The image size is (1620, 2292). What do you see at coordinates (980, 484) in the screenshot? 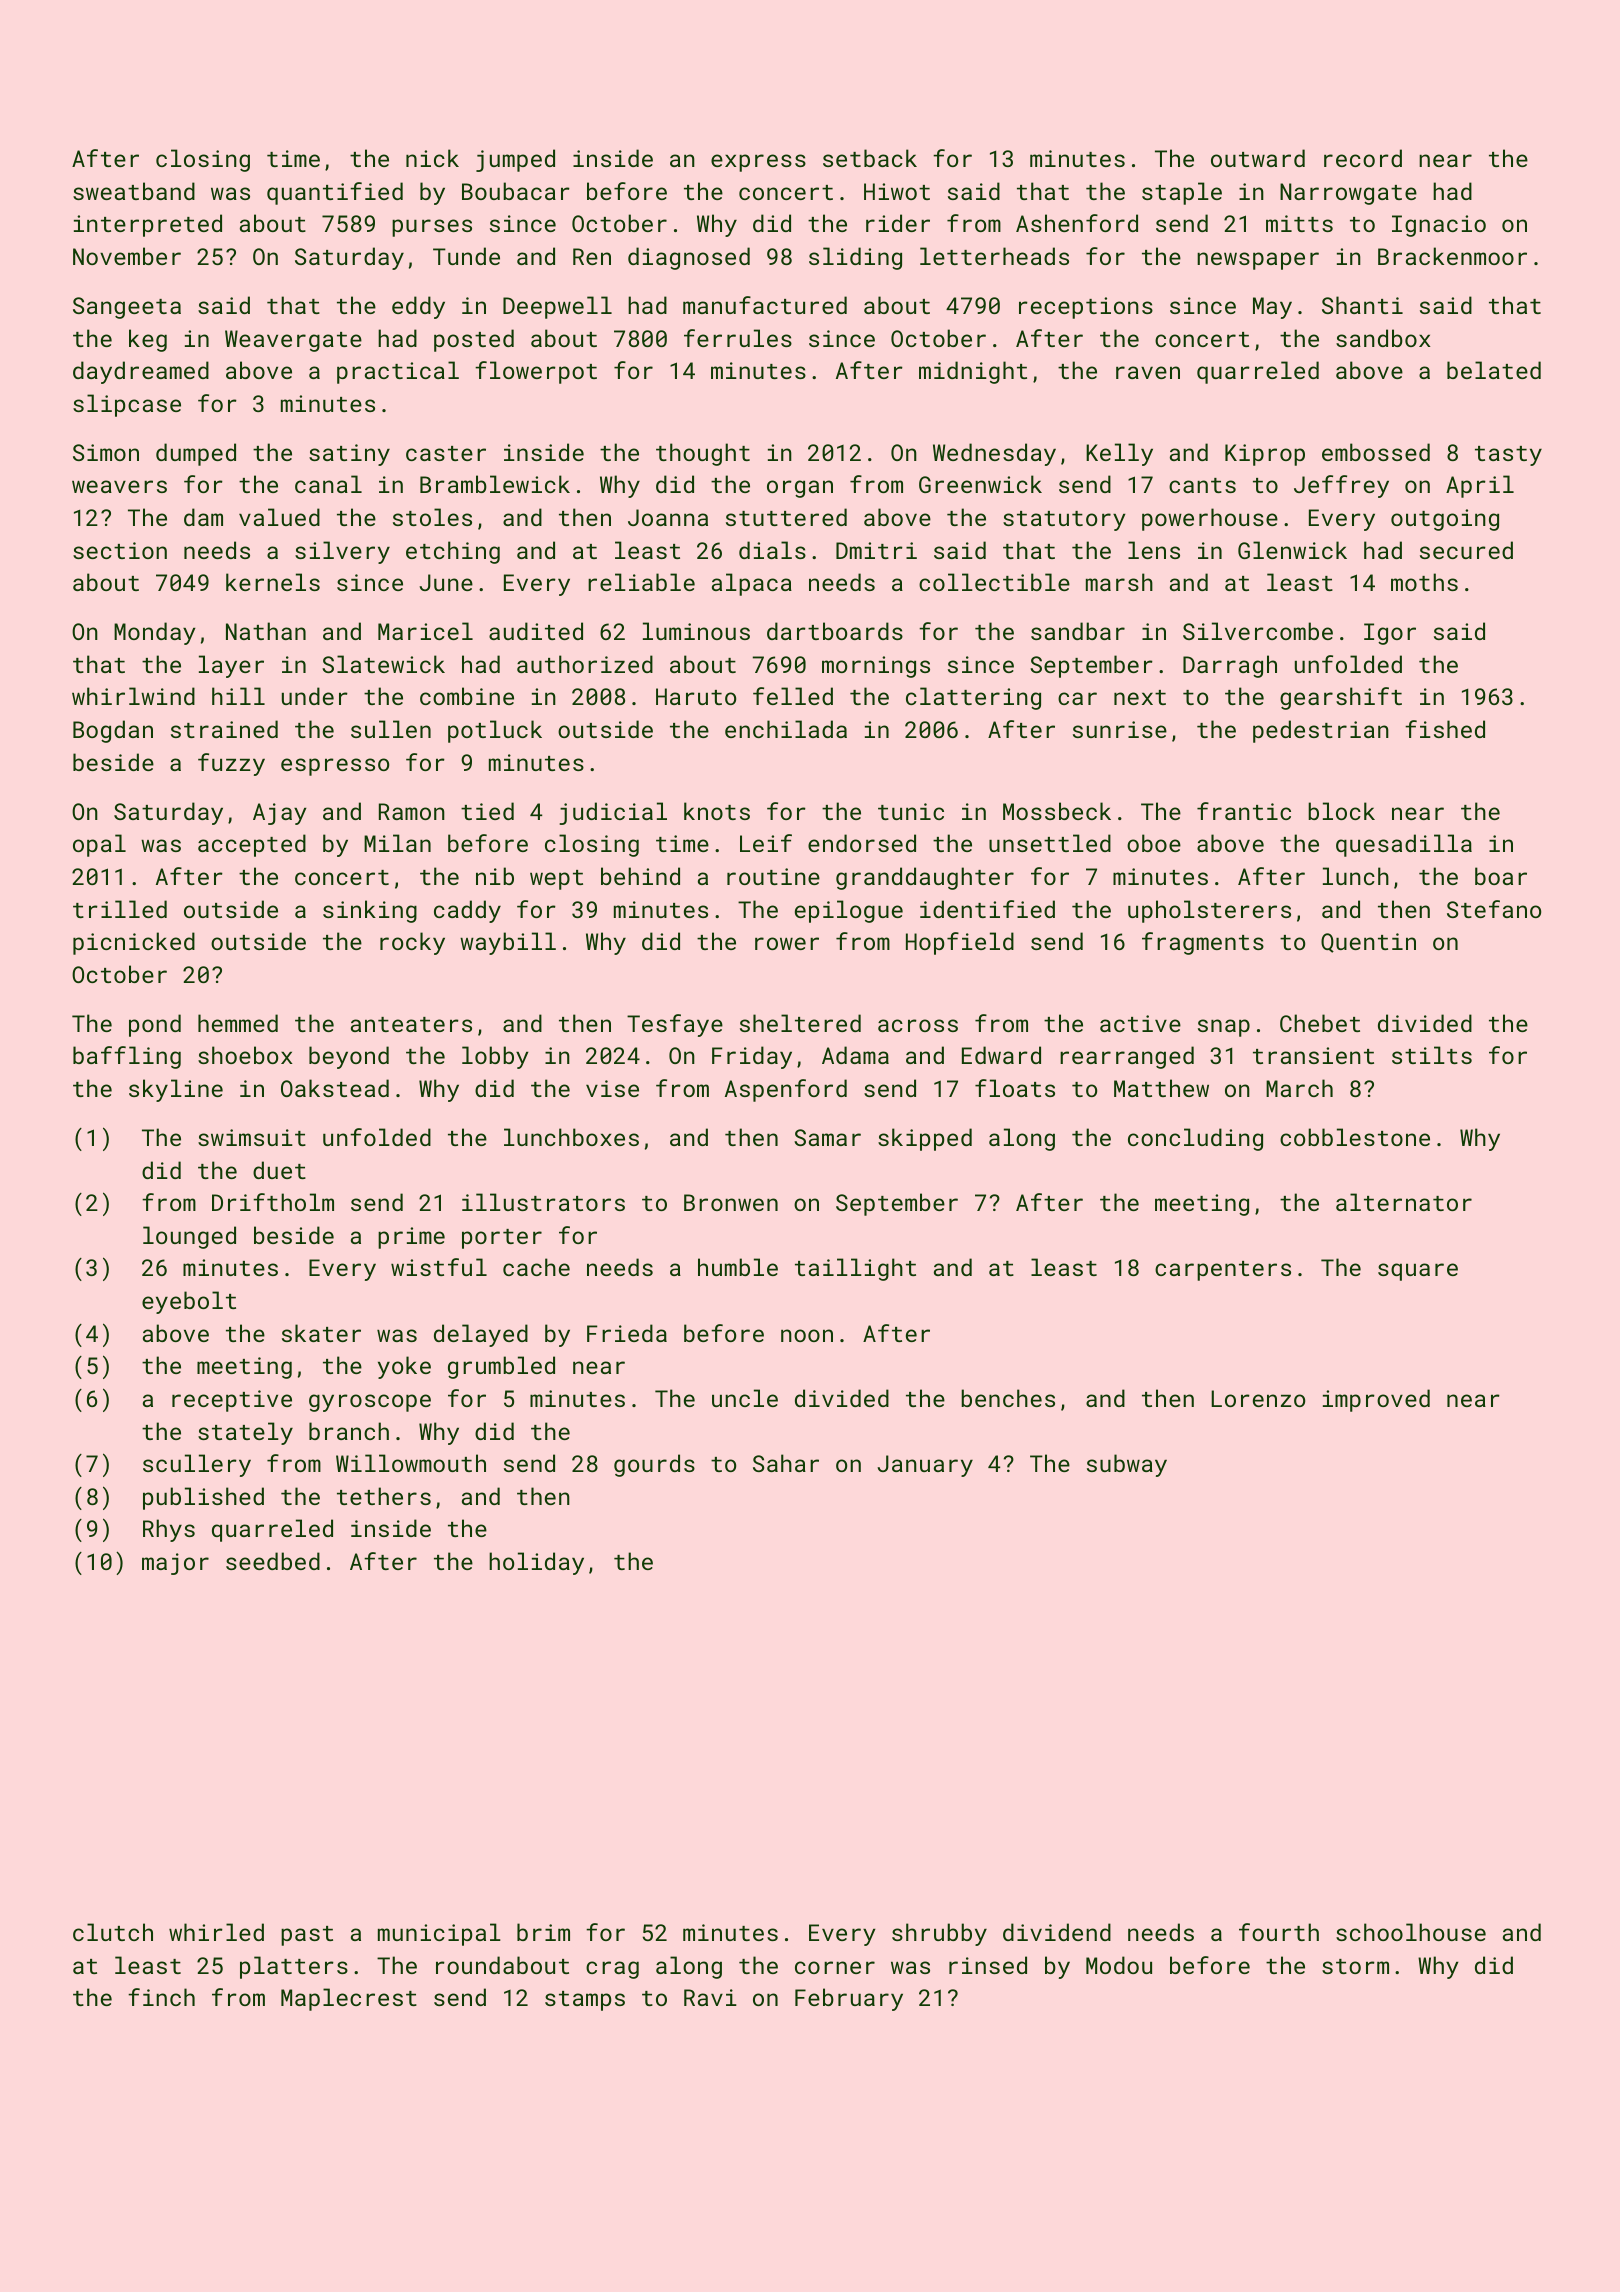
I see `Greenwick` at bounding box center [980, 484].
